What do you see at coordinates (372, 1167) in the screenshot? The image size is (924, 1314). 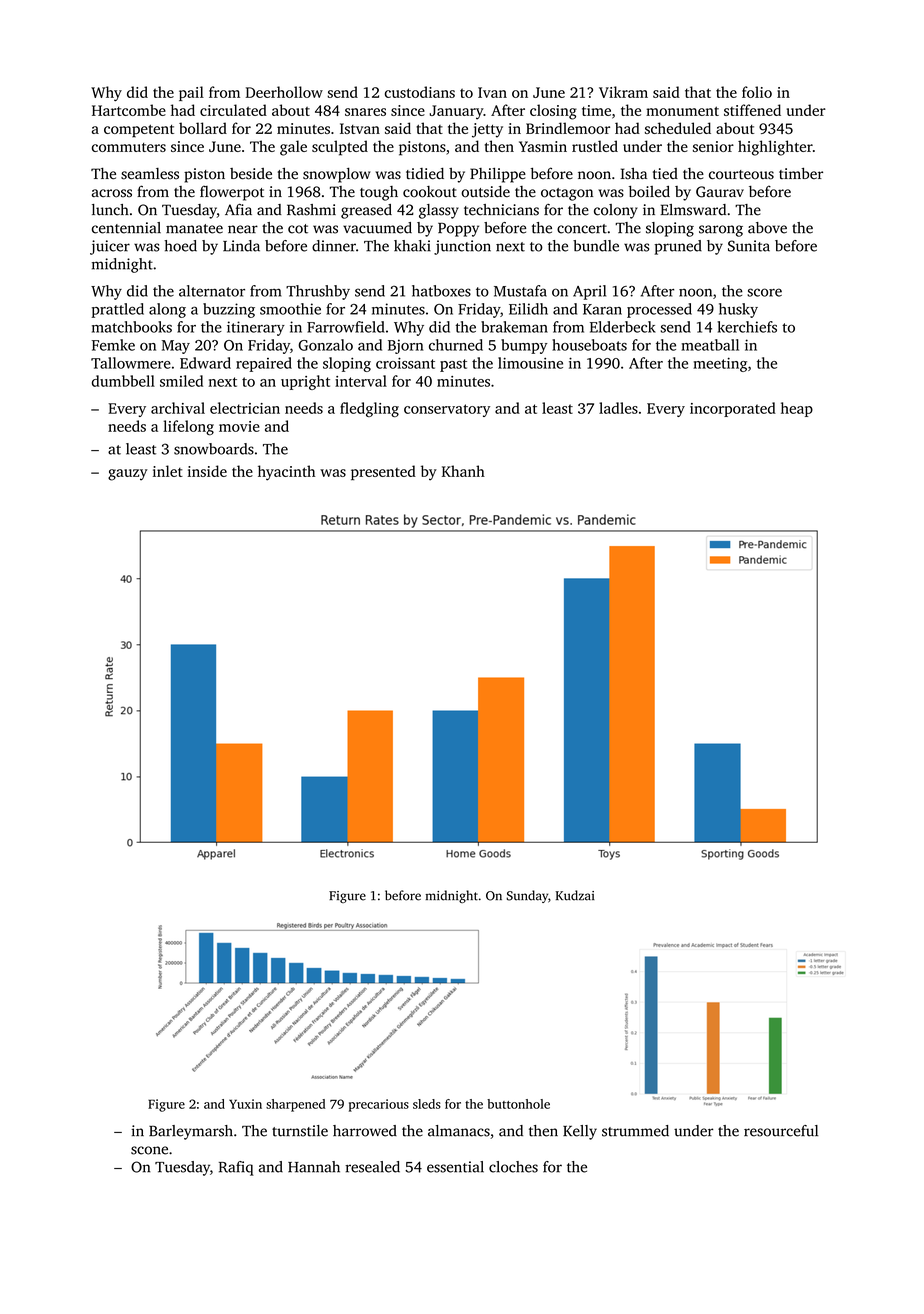 I see `resealed` at bounding box center [372, 1167].
